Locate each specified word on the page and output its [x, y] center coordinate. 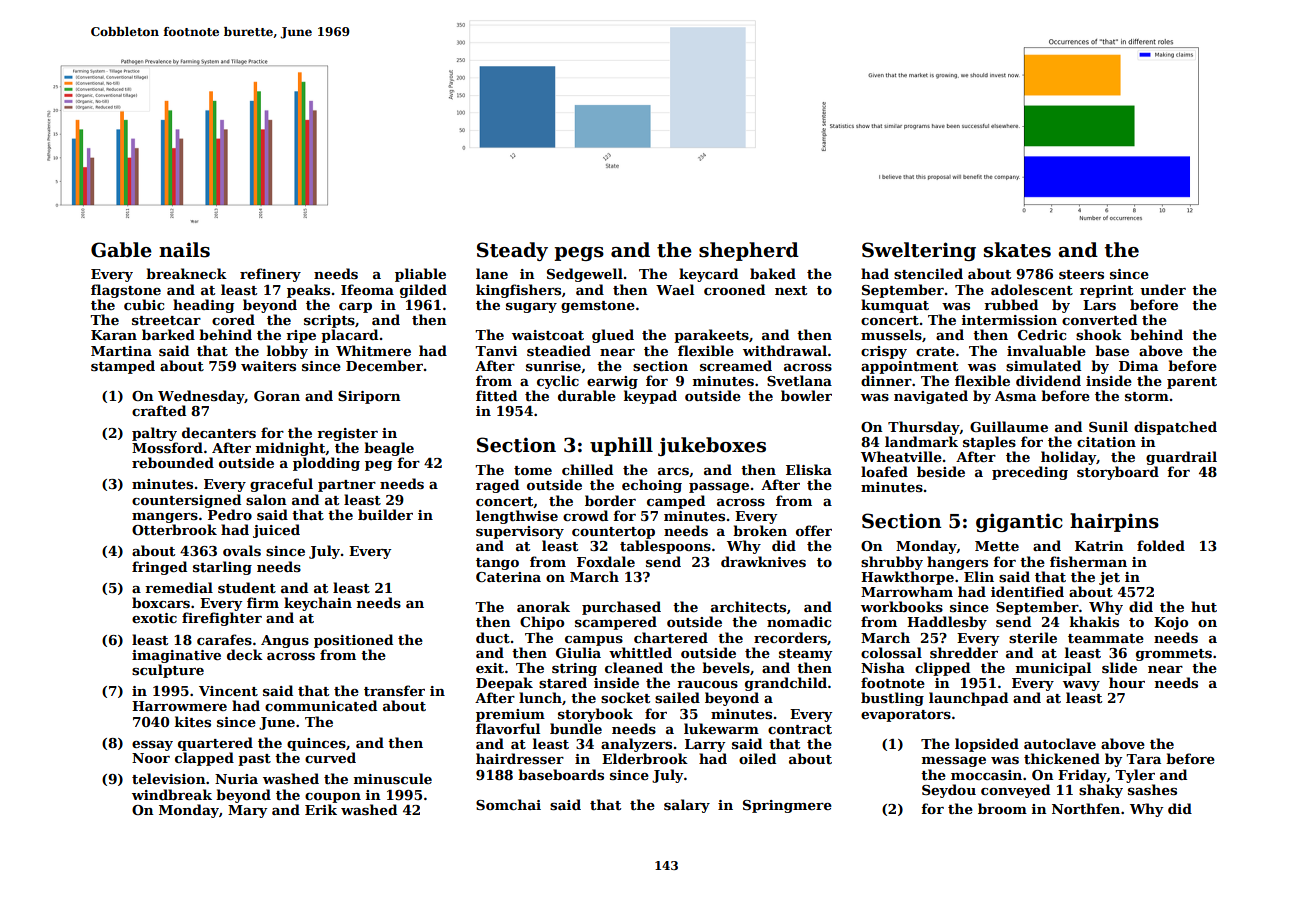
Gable [121, 250]
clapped [204, 759]
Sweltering [919, 251]
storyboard [1118, 473]
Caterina [508, 577]
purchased [621, 608]
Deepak [504, 684]
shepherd [749, 251]
